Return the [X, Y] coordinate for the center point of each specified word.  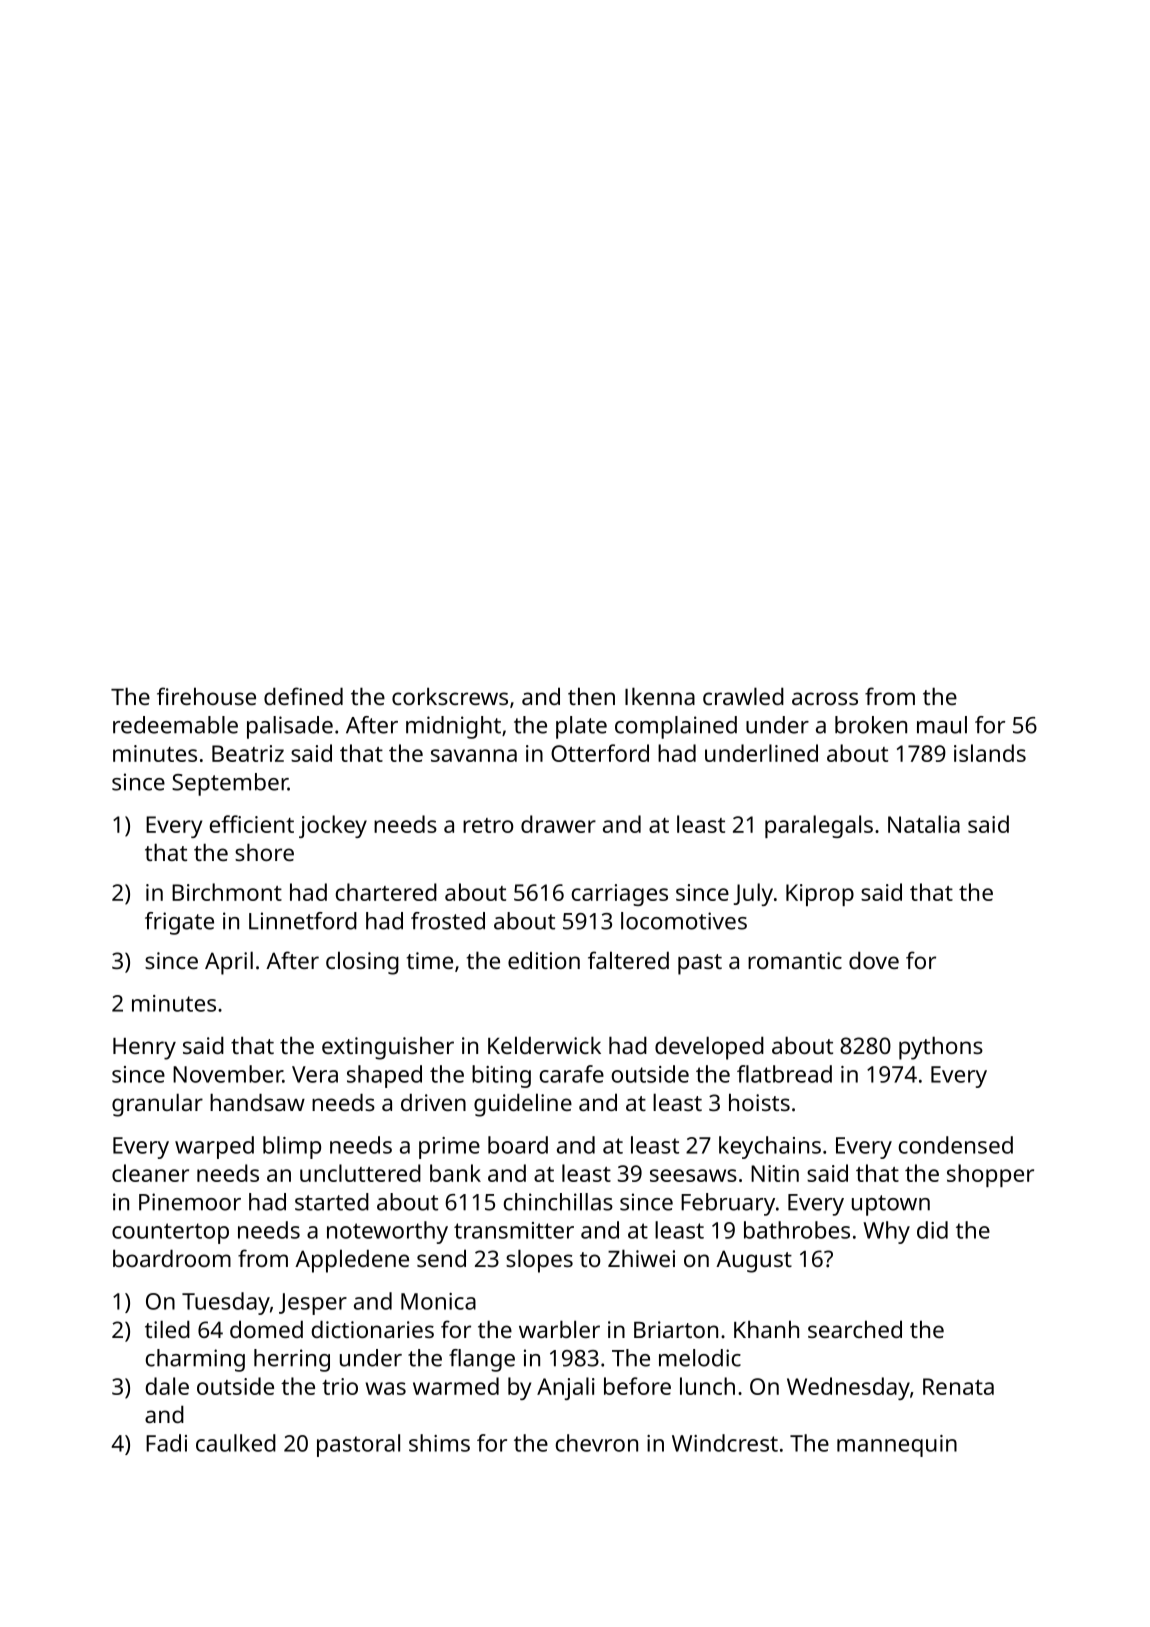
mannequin [897, 1446]
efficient [252, 824]
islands [990, 753]
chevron [597, 1443]
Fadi [166, 1443]
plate [581, 727]
